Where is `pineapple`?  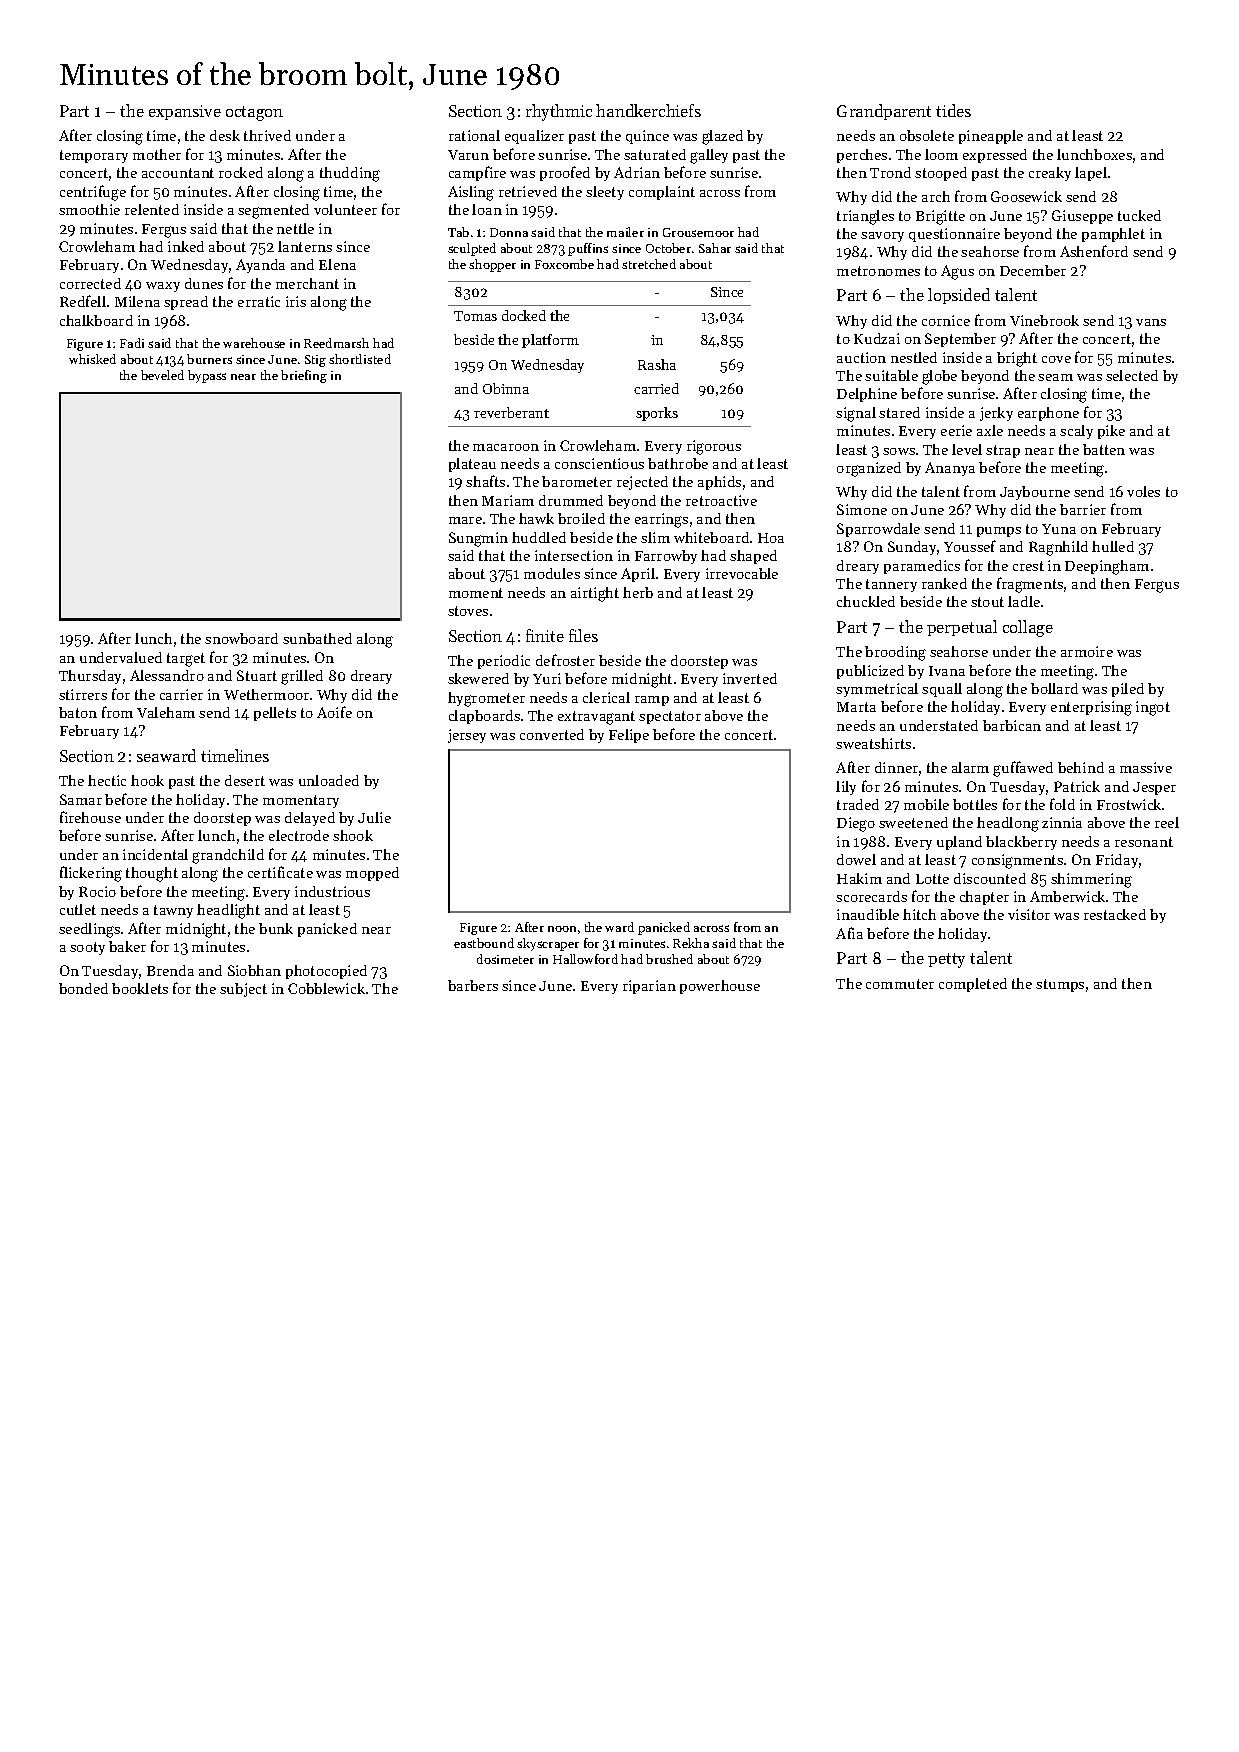
pineapple is located at coordinates (991, 137).
